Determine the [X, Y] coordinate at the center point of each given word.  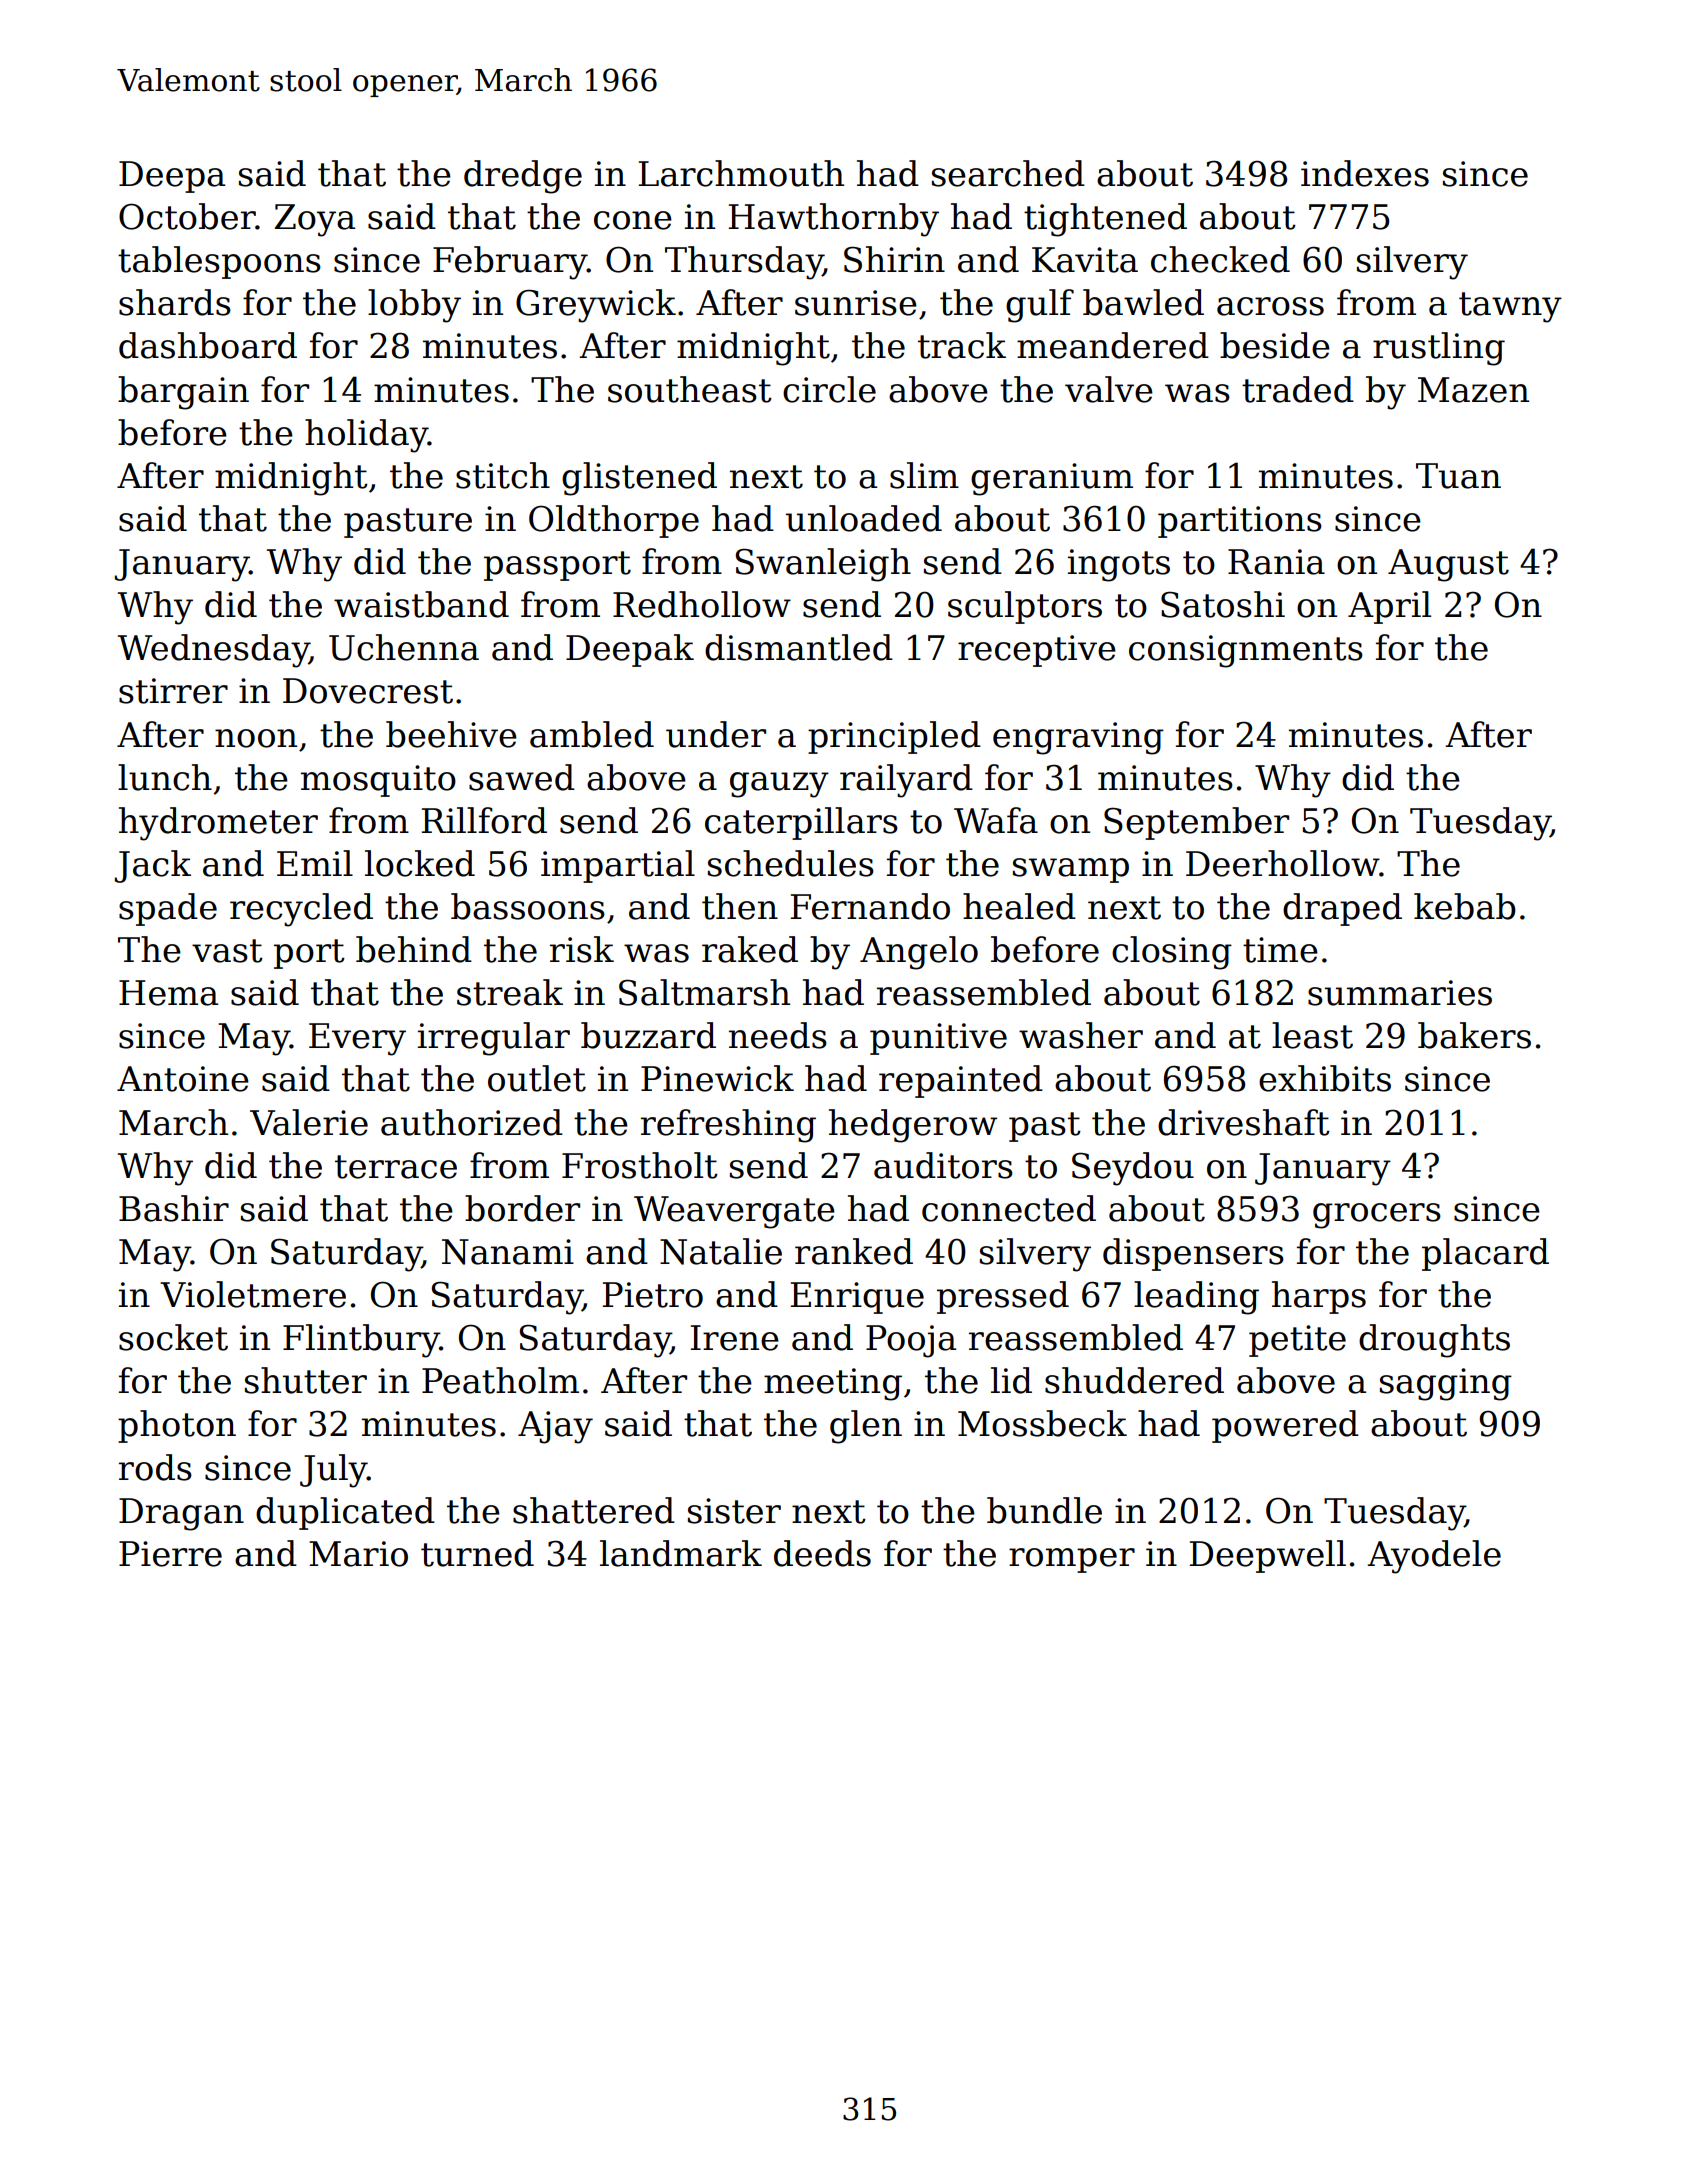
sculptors [1025, 607]
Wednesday [213, 651]
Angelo [919, 953]
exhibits [1325, 1078]
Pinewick [717, 1078]
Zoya [315, 220]
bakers [1474, 1035]
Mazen [1473, 390]
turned [477, 1553]
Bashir [174, 1208]
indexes [1365, 173]
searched [1008, 173]
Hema [168, 993]
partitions [1240, 522]
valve [1109, 389]
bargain [183, 393]
